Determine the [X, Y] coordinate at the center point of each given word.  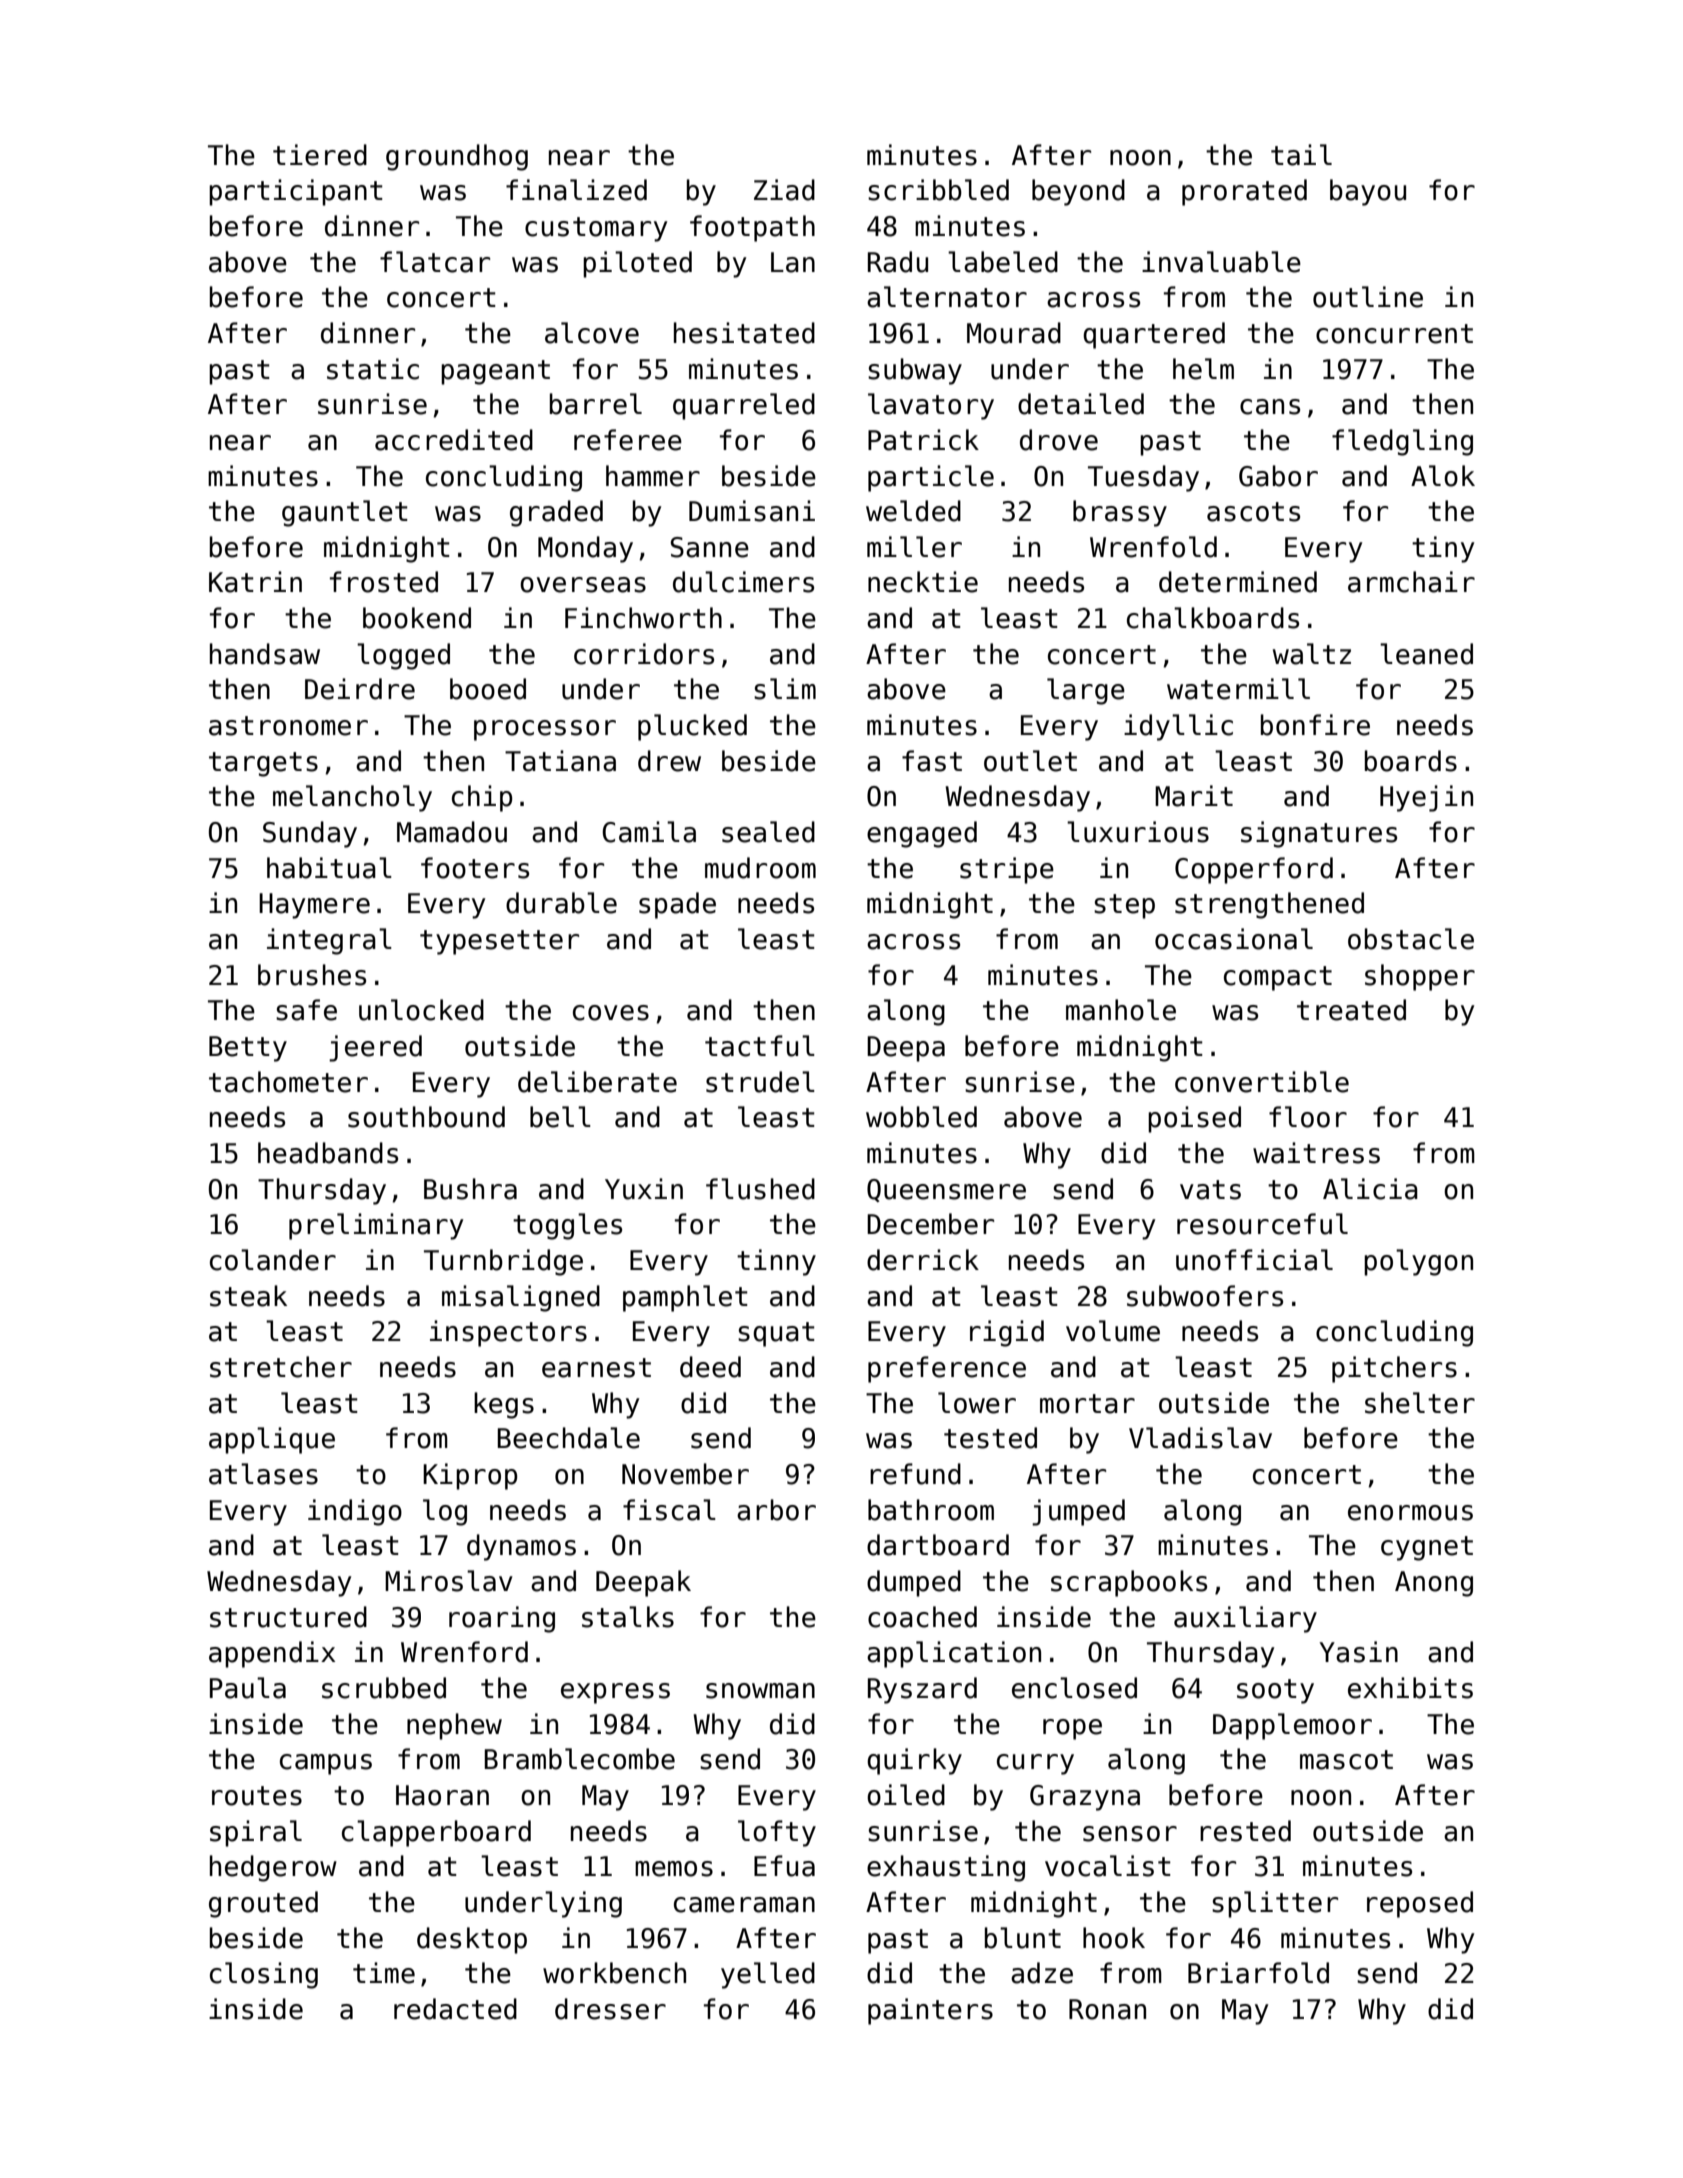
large [1086, 691]
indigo [355, 1512]
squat [776, 1334]
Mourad [1014, 333]
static [373, 369]
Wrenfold [1153, 547]
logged [403, 656]
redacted [455, 2009]
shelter [1420, 1403]
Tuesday [1143, 478]
